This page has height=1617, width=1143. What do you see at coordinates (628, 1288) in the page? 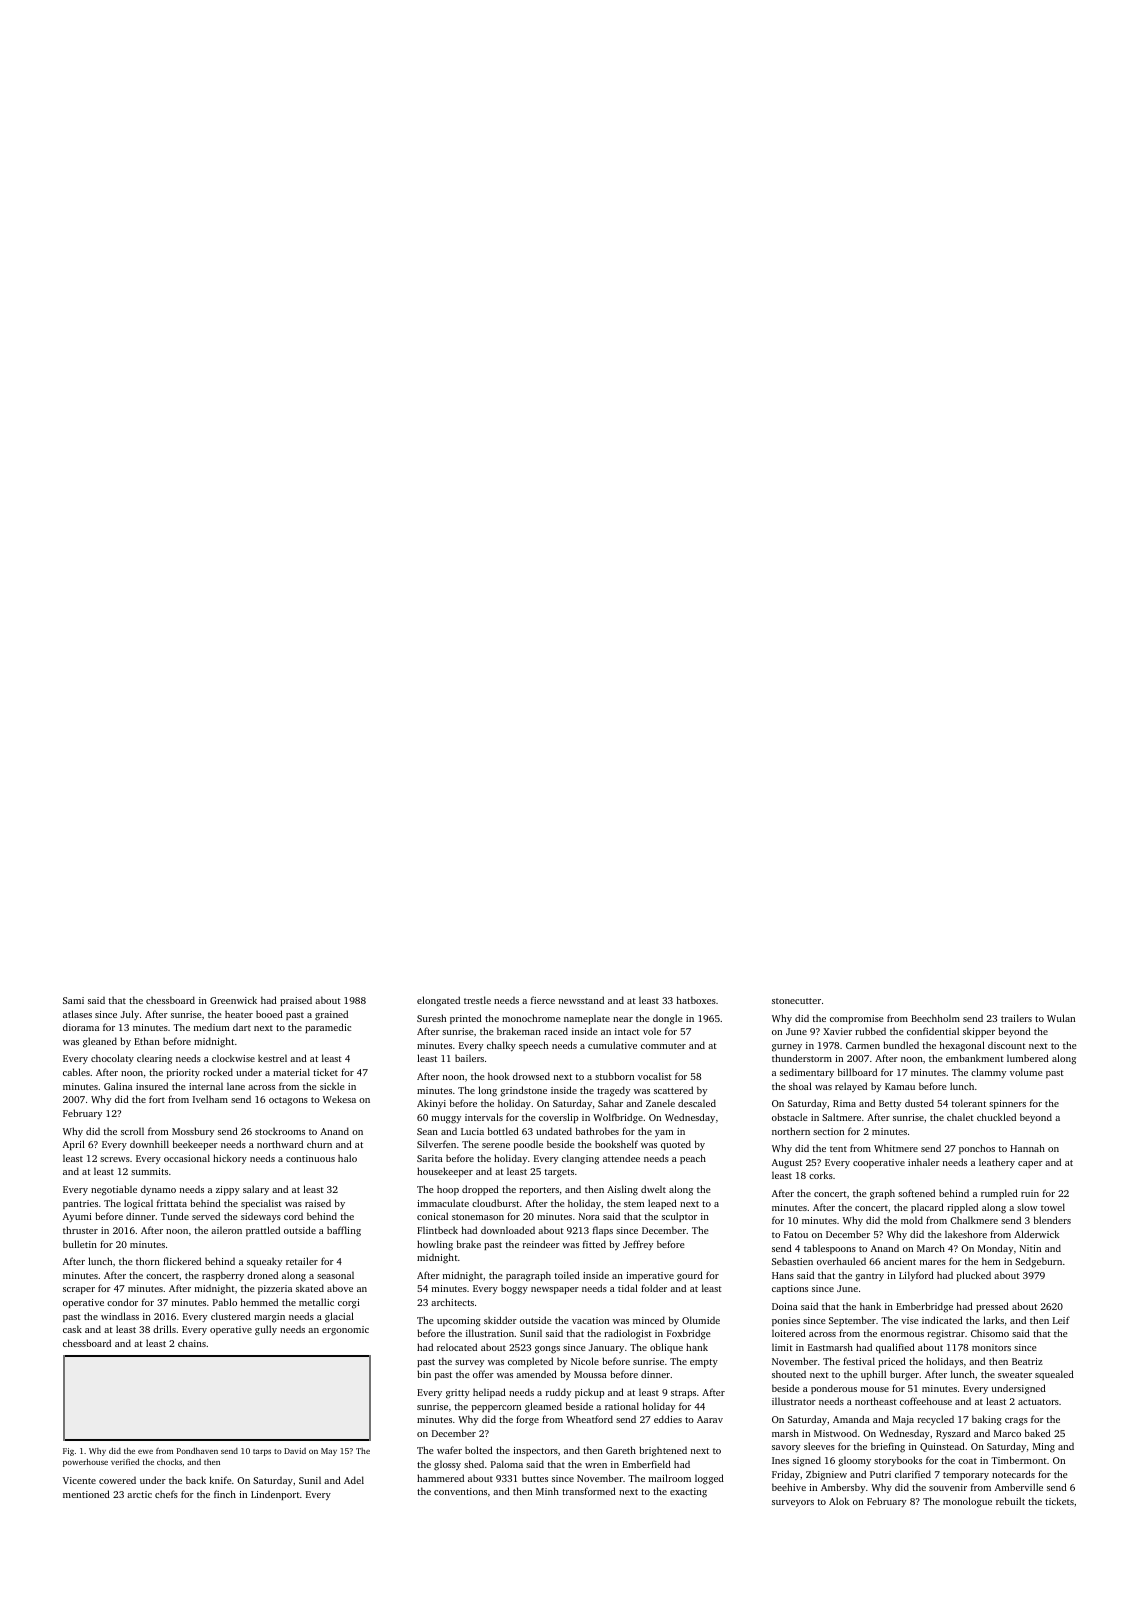
I see `tidal` at bounding box center [628, 1288].
